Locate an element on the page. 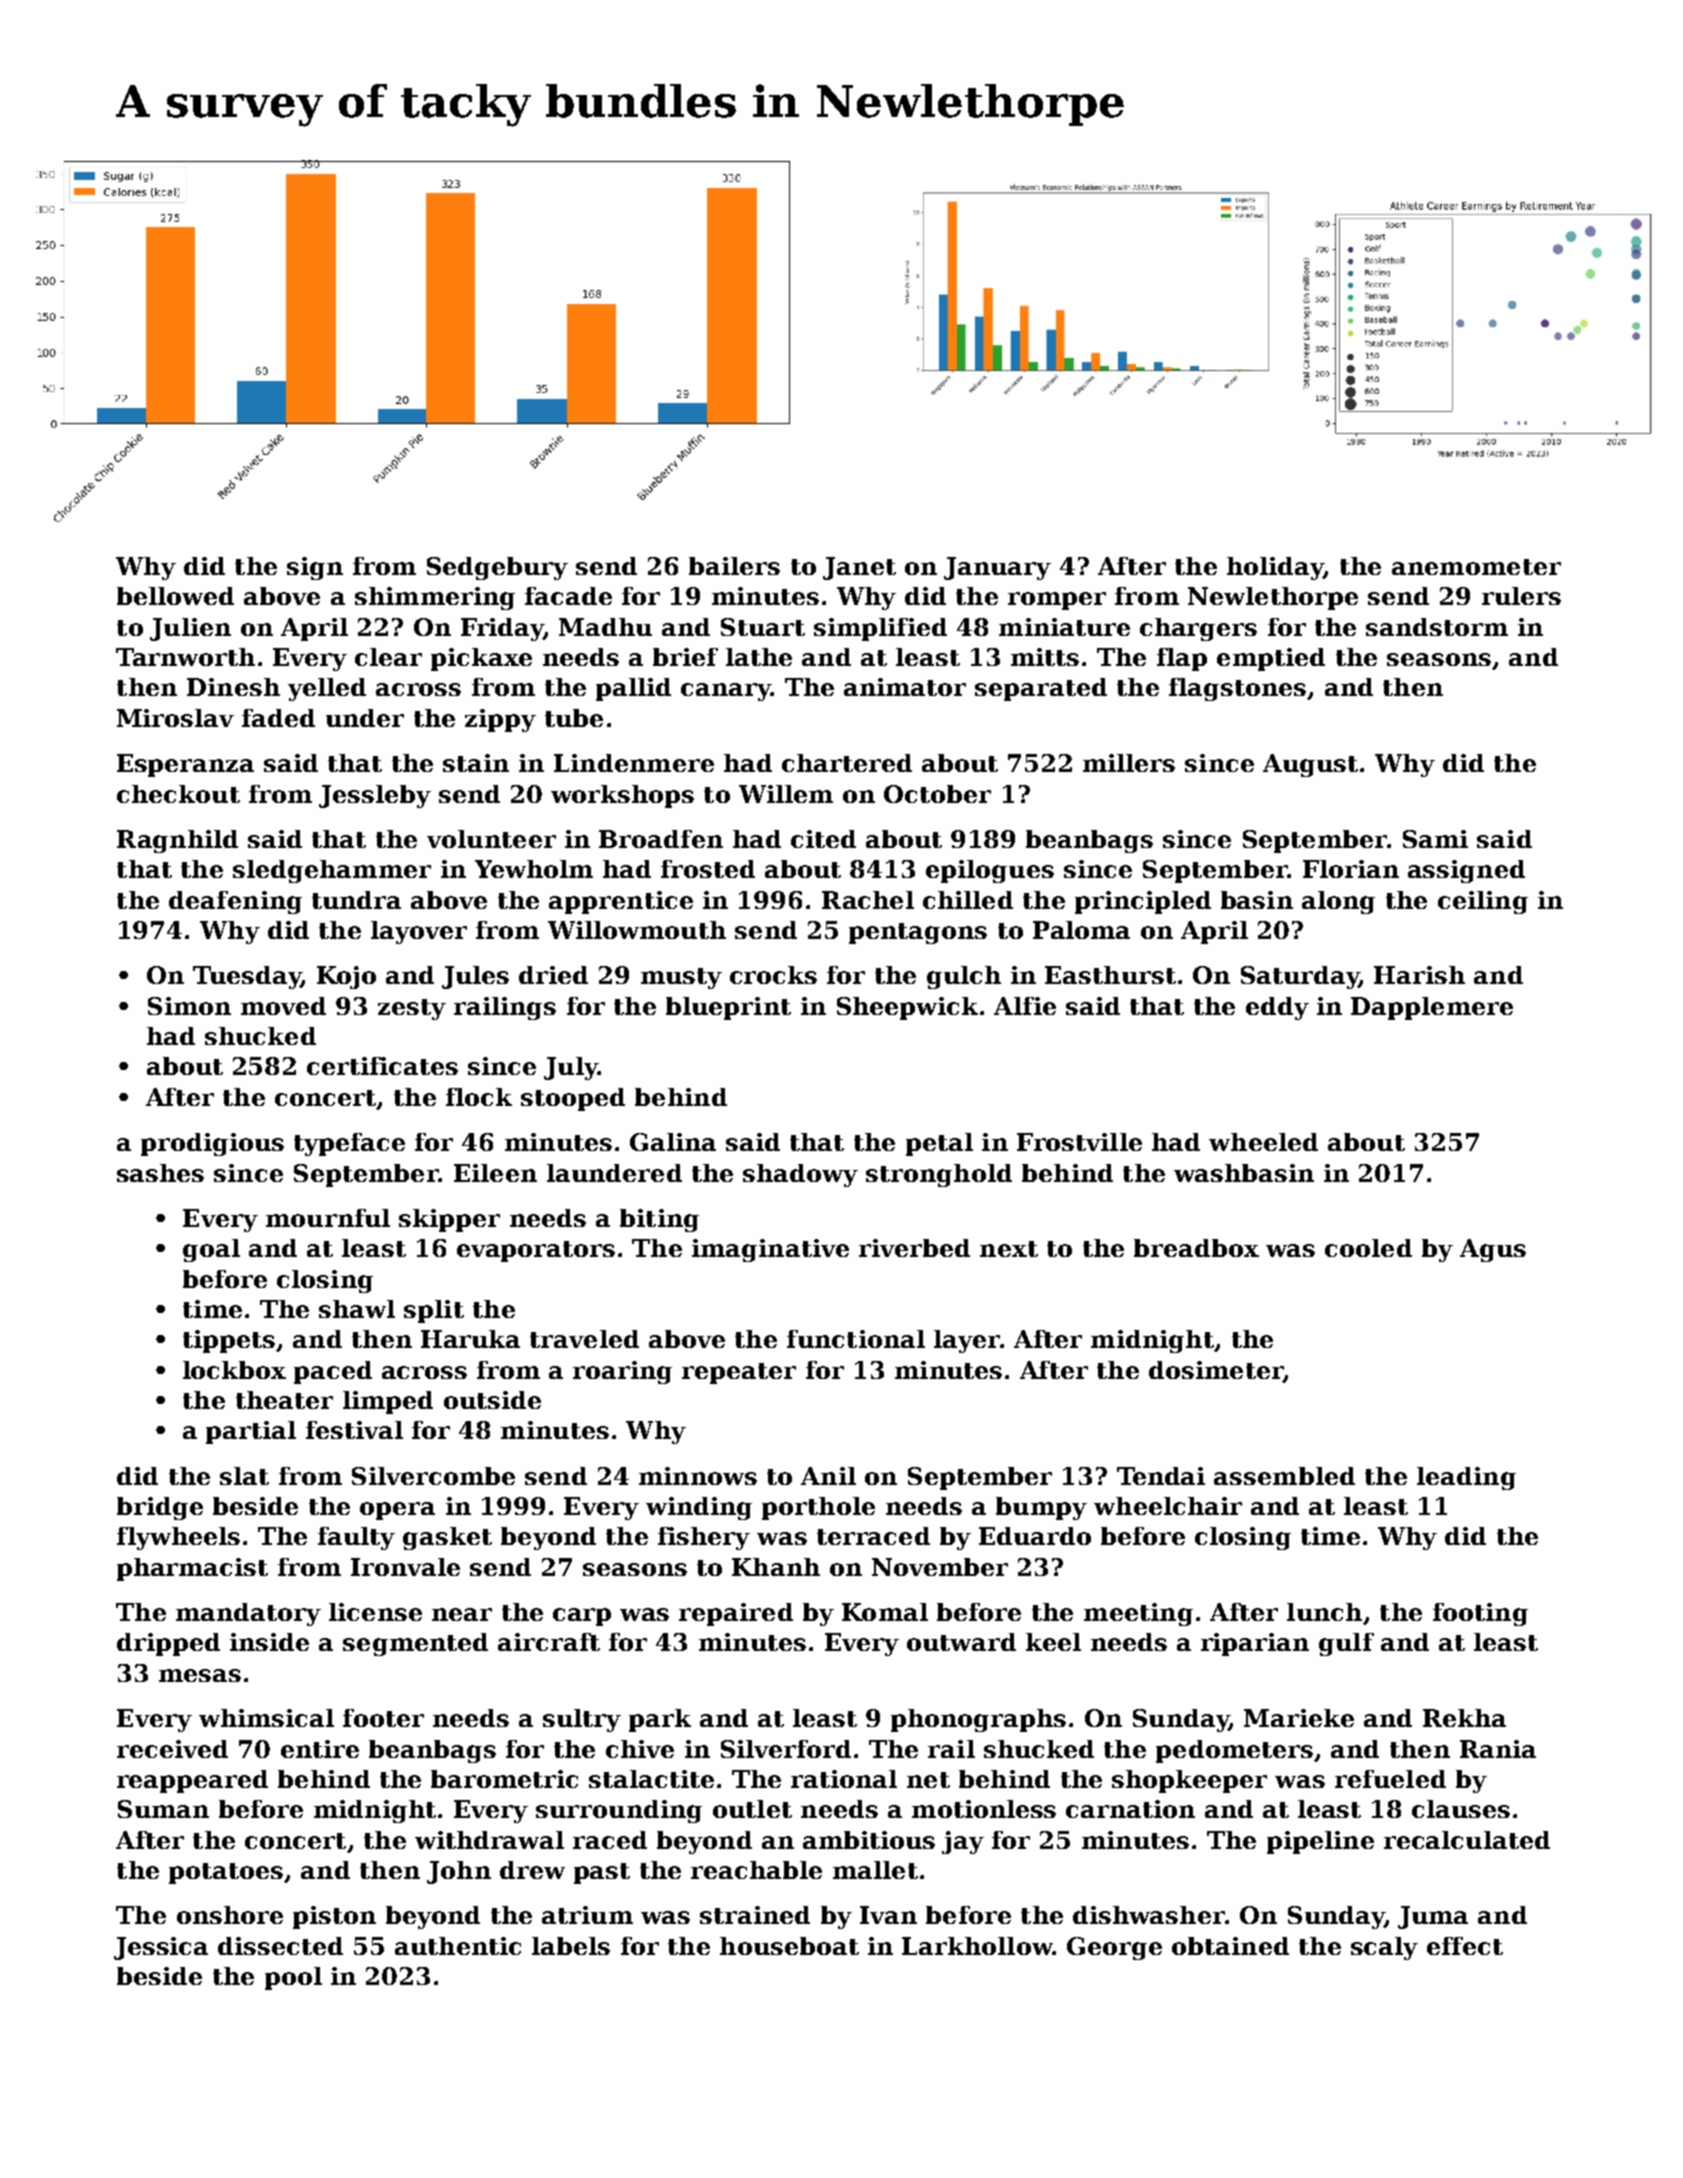  Agus is located at coordinates (1493, 1250).
